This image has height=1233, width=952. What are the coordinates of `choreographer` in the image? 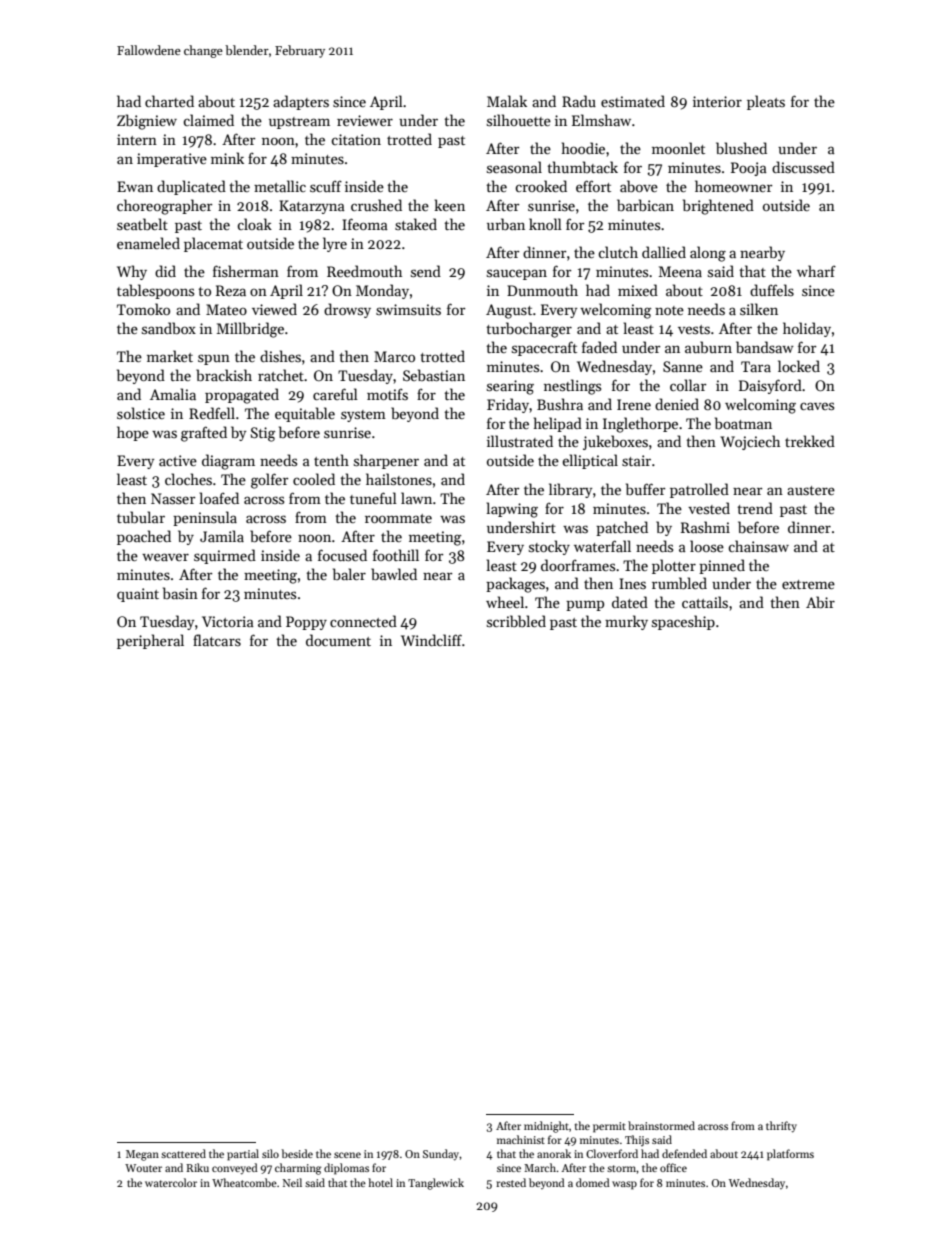 It's located at (165, 207).
